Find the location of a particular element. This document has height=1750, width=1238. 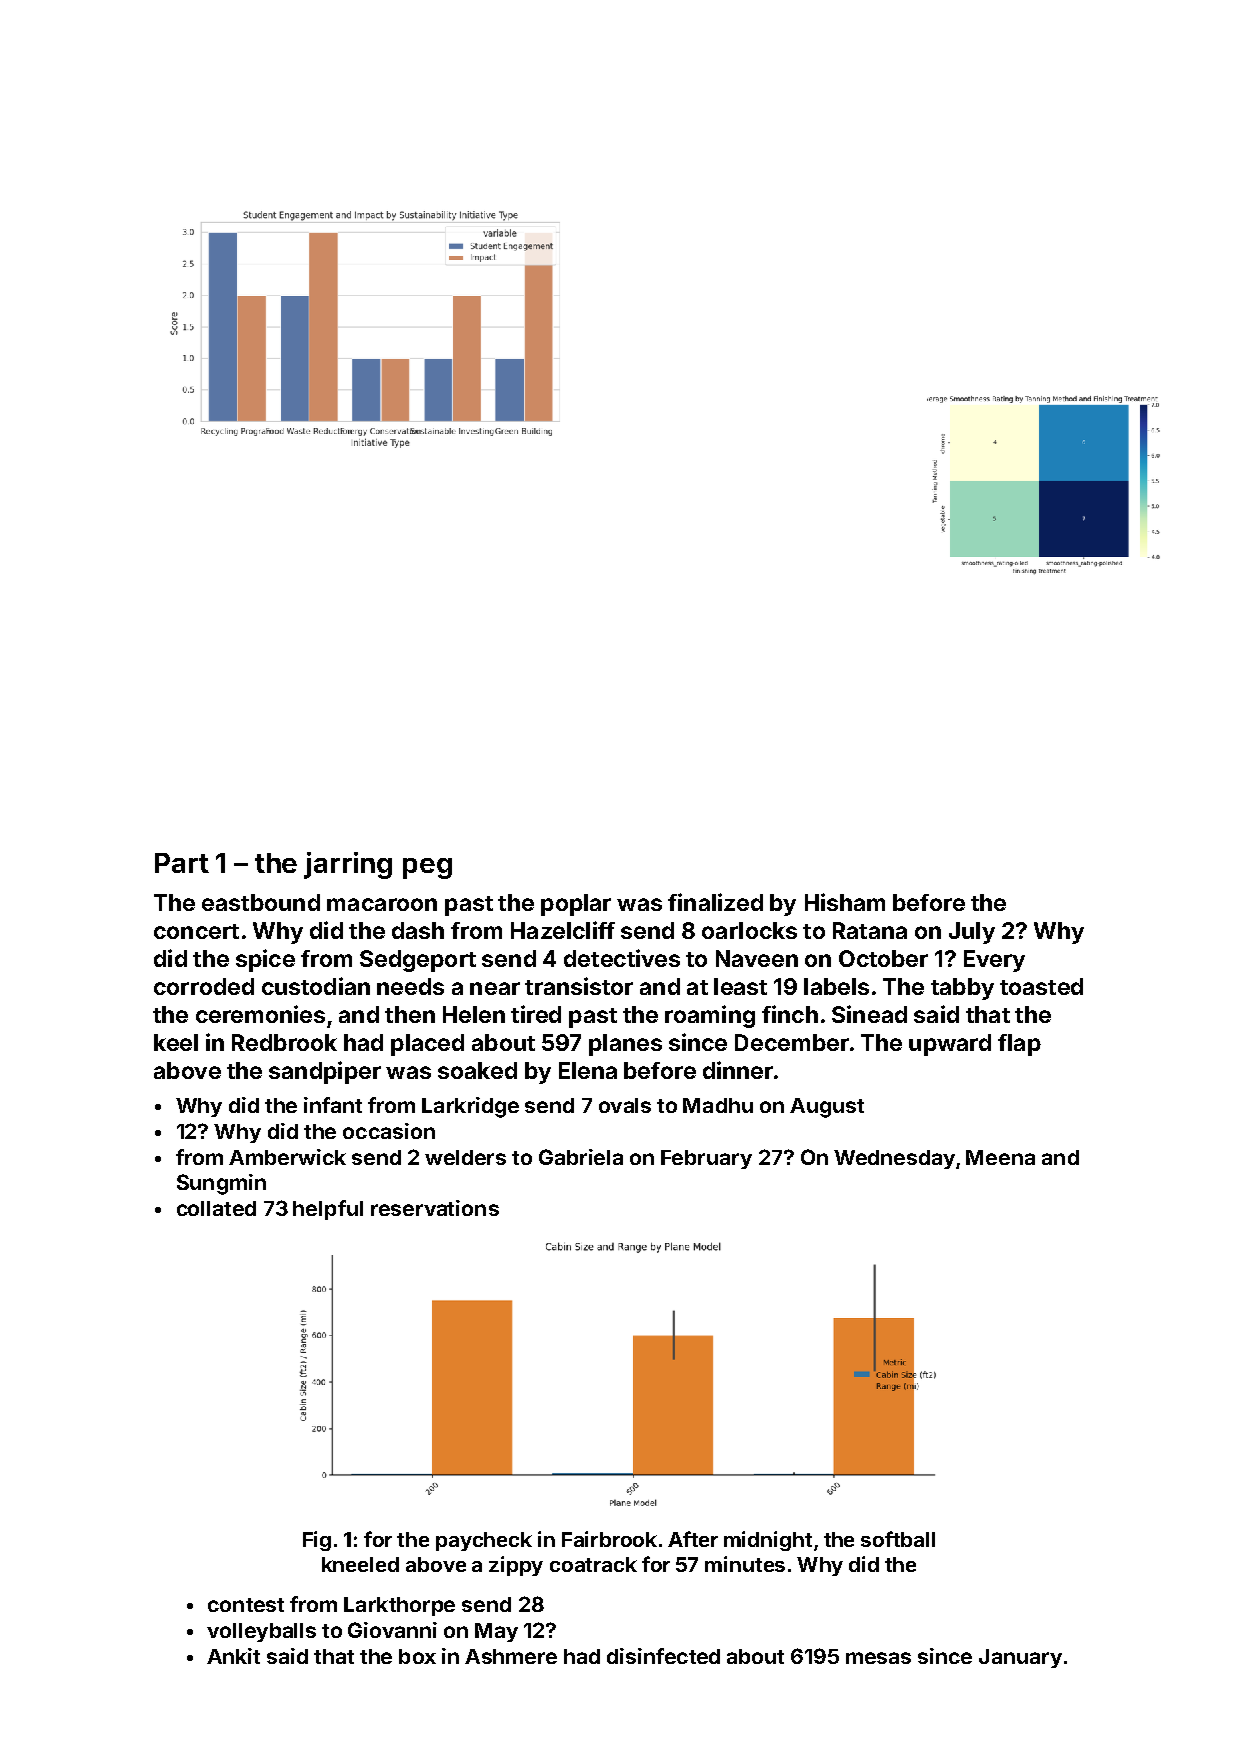

then is located at coordinates (410, 1014).
